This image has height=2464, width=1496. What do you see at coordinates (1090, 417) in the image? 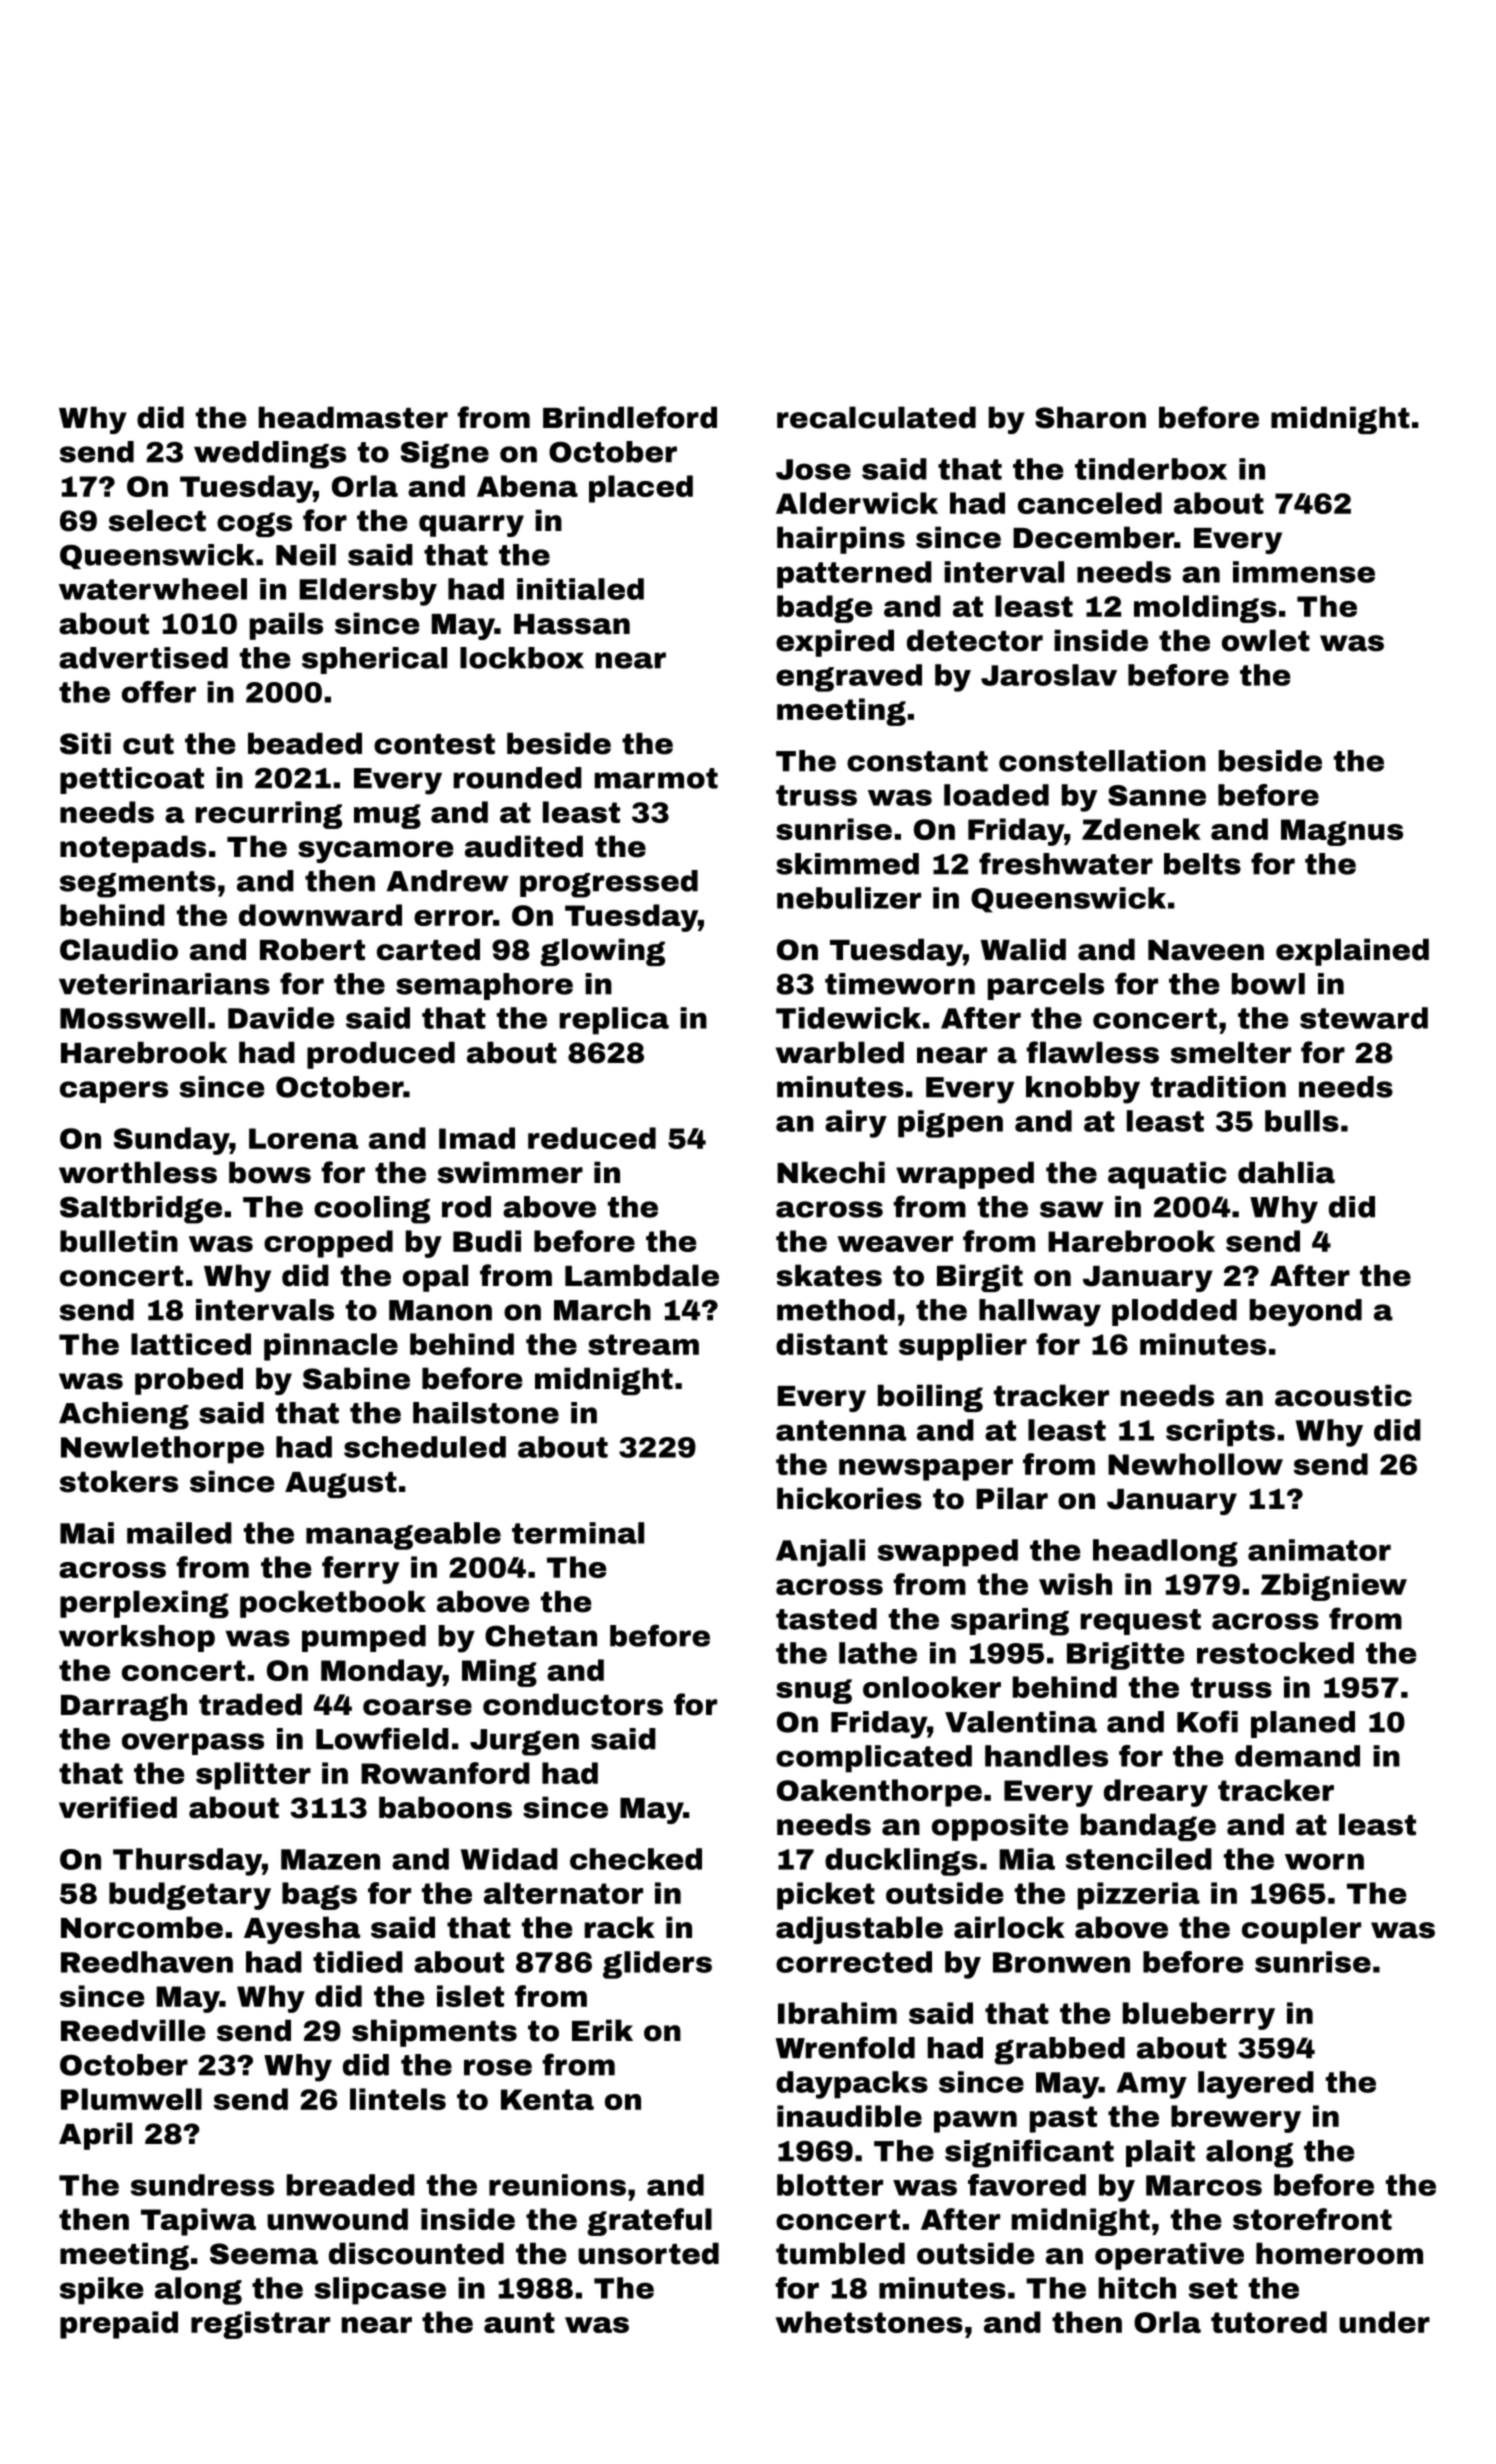
I see `Sharon` at bounding box center [1090, 417].
